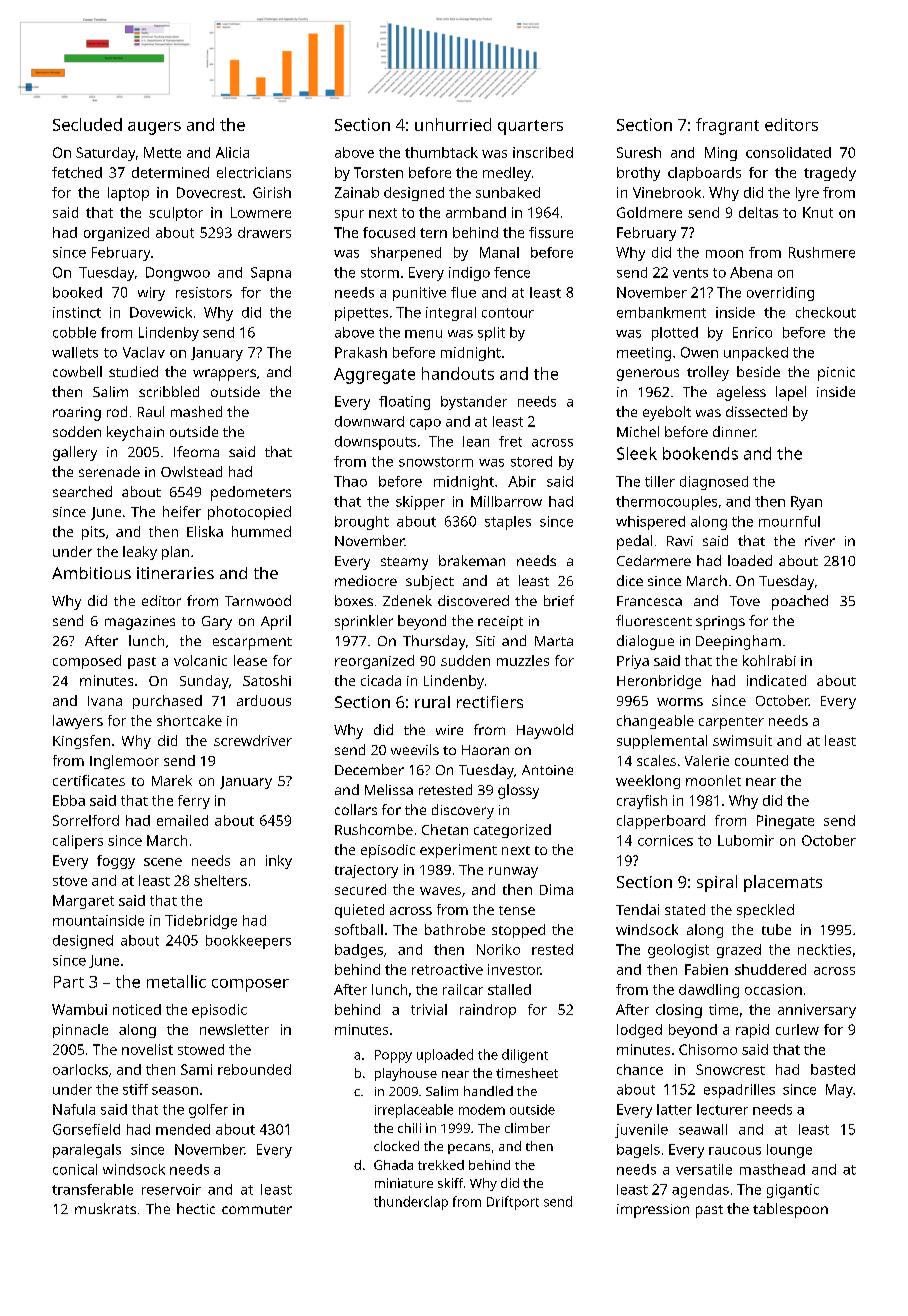  What do you see at coordinates (406, 1074) in the document?
I see `playhouse` at bounding box center [406, 1074].
